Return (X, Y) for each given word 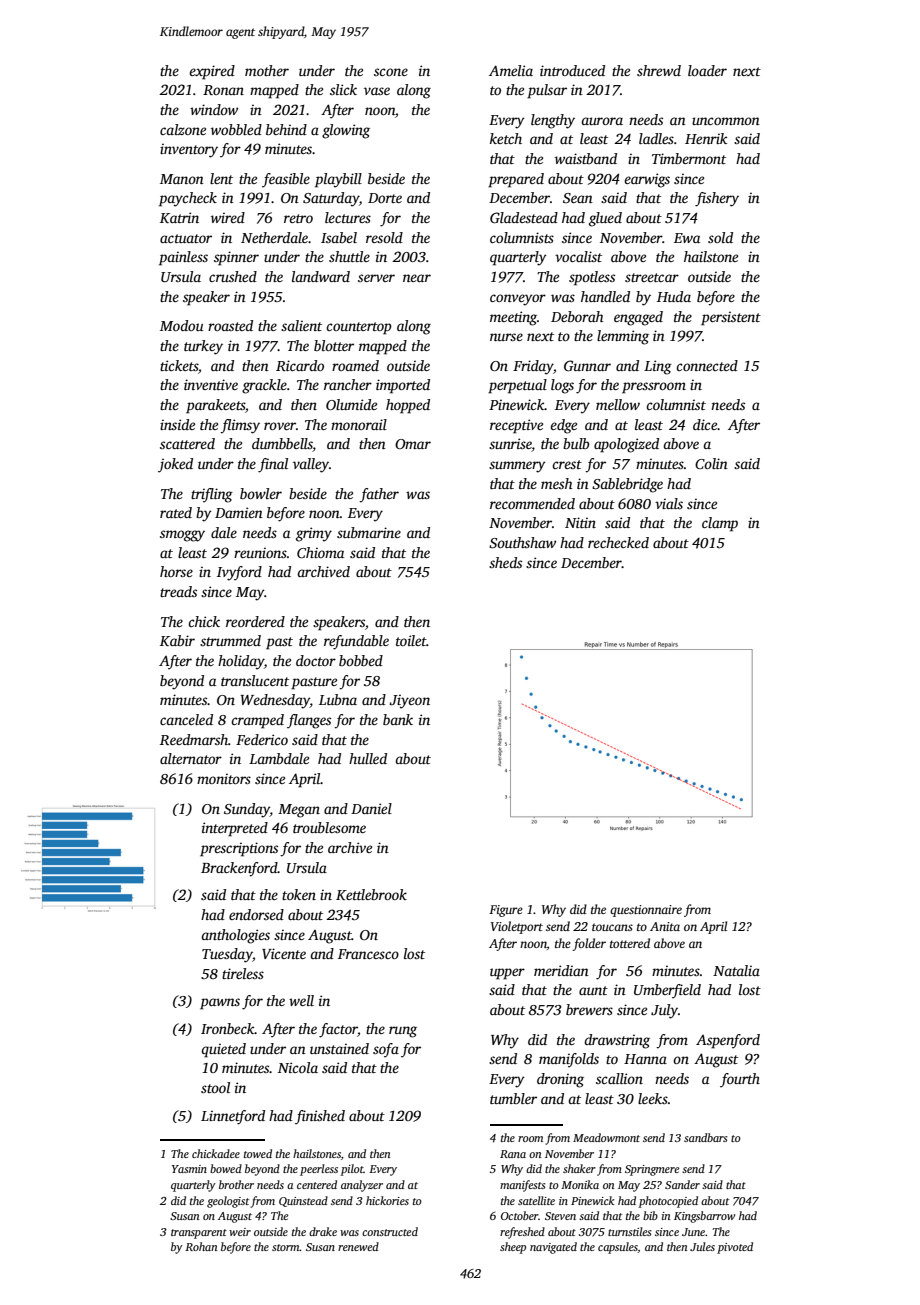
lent (221, 178)
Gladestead (524, 217)
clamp (720, 524)
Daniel (371, 808)
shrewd (659, 70)
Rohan (201, 1246)
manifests (523, 1186)
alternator (191, 758)
